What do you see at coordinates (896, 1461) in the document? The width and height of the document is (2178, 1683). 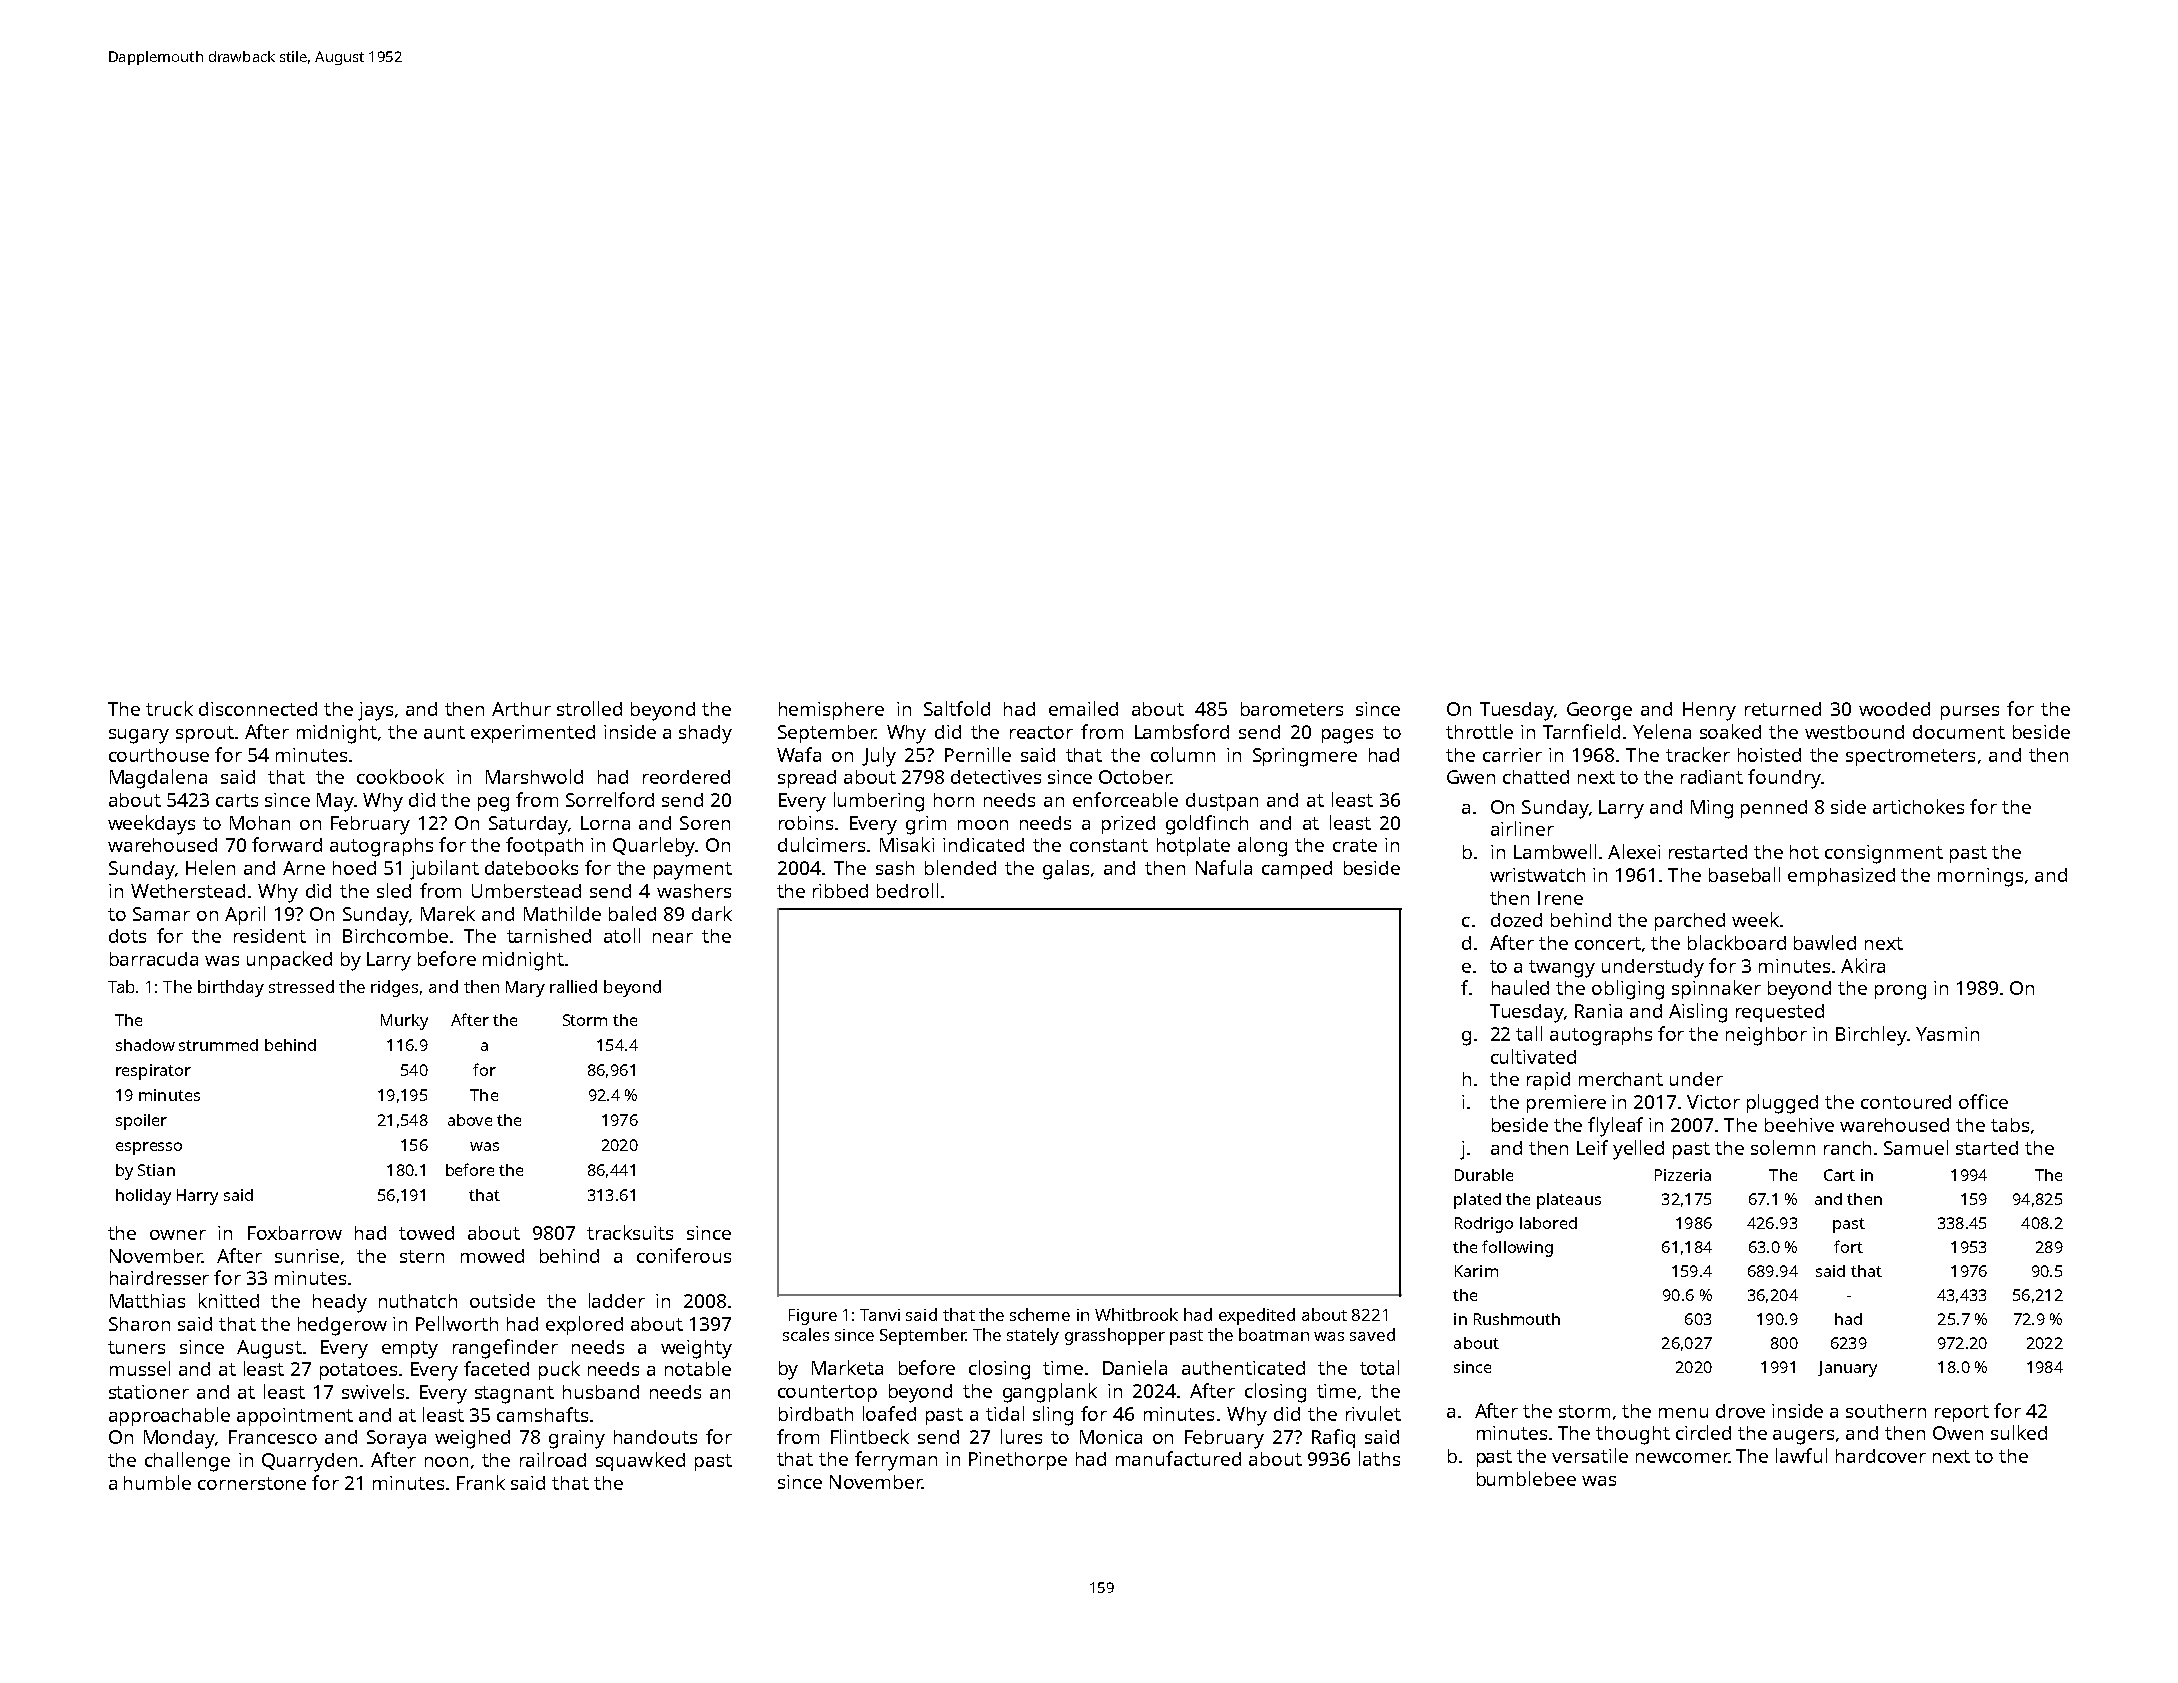 I see `ferryman` at bounding box center [896, 1461].
